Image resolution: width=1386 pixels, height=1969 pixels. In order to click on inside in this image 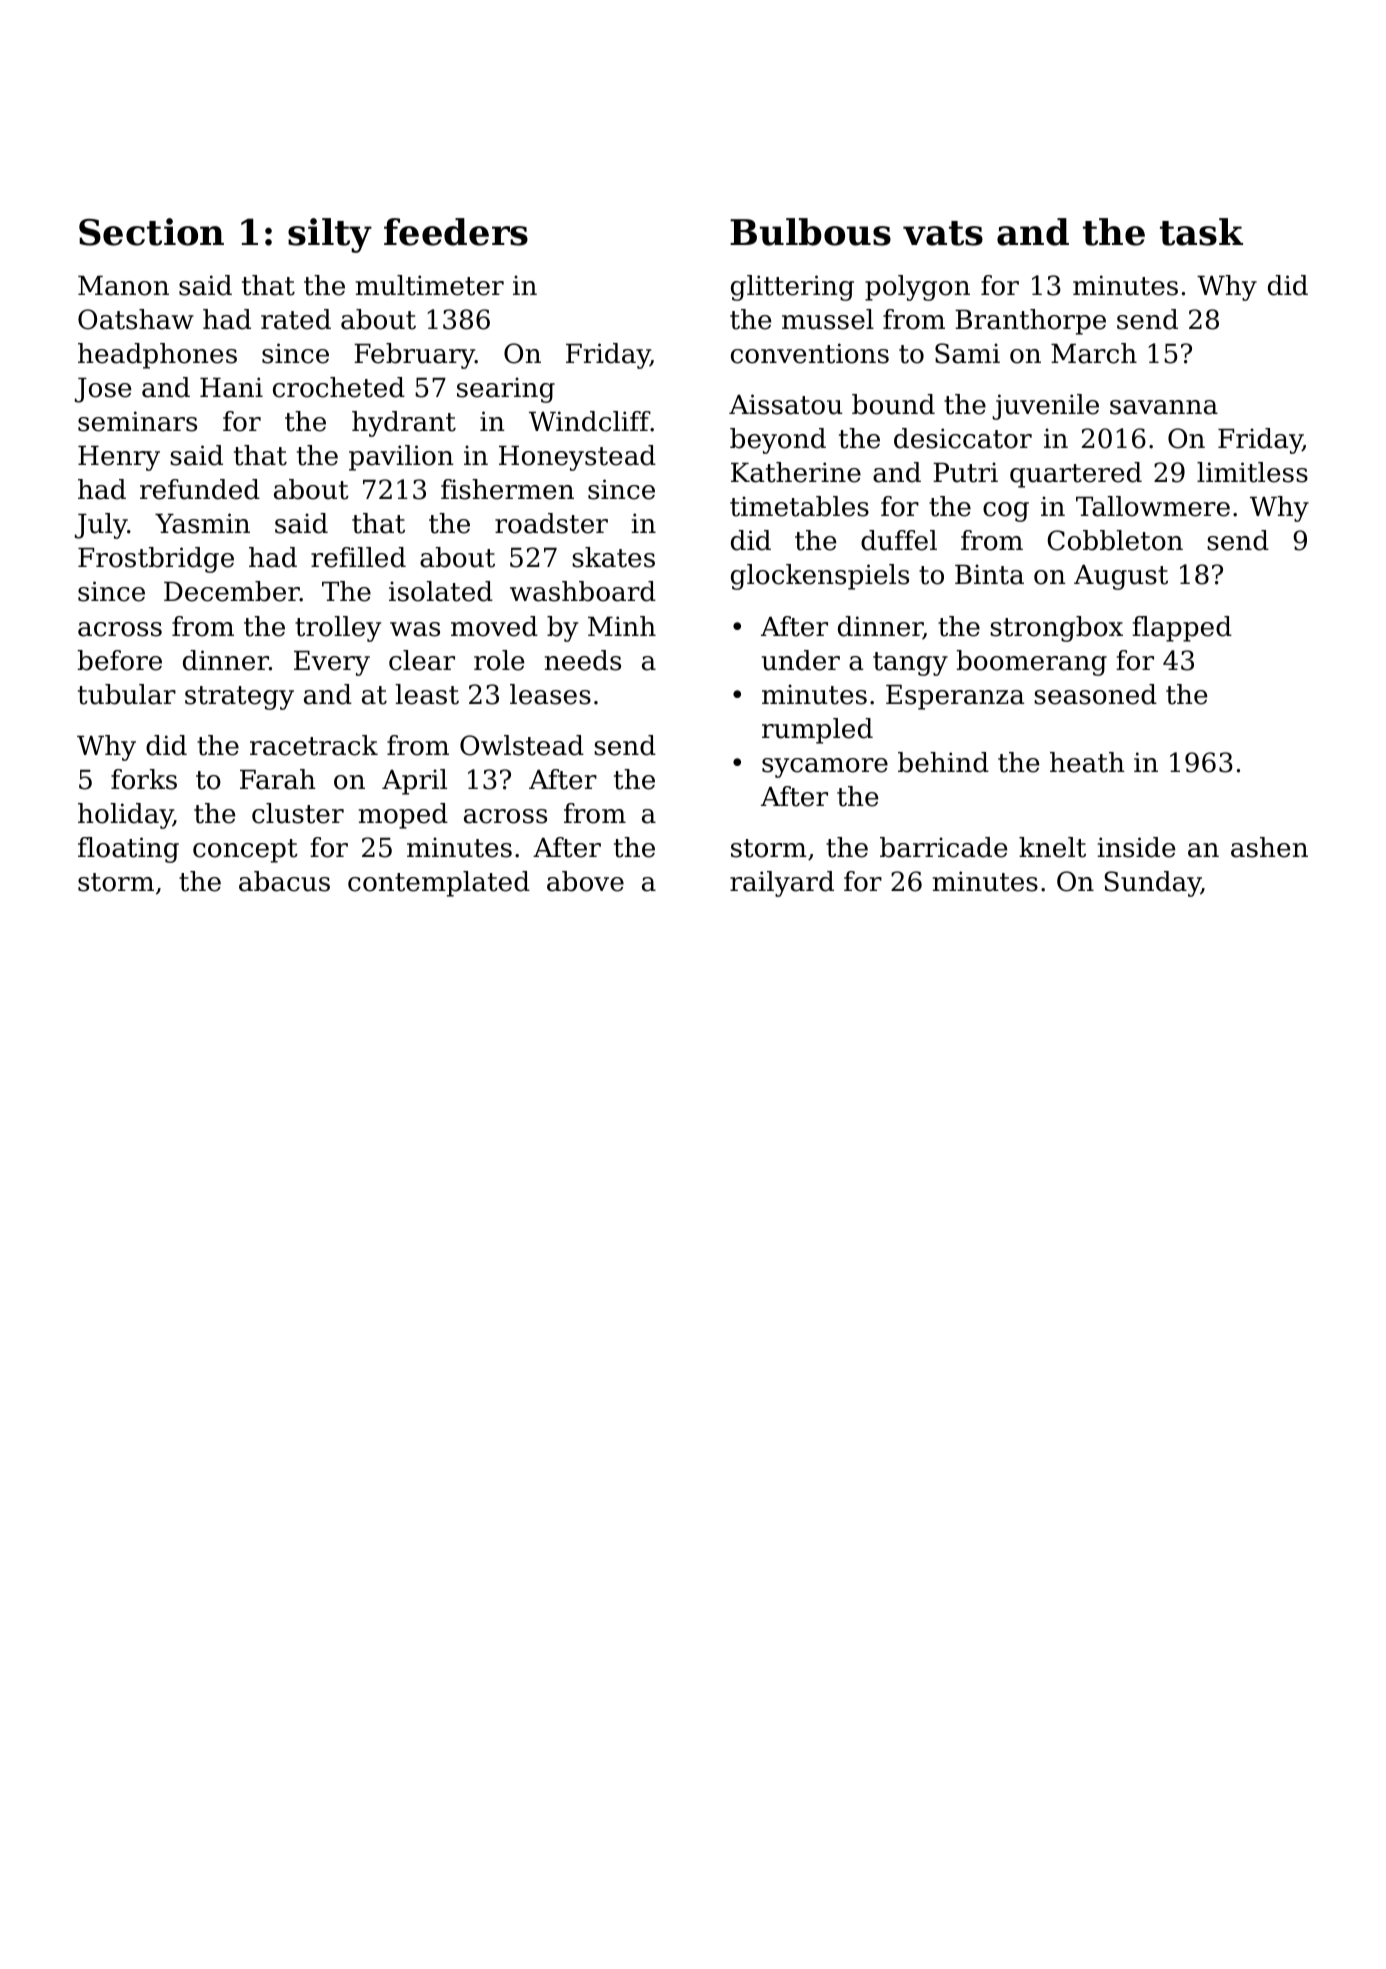, I will do `click(1136, 847)`.
